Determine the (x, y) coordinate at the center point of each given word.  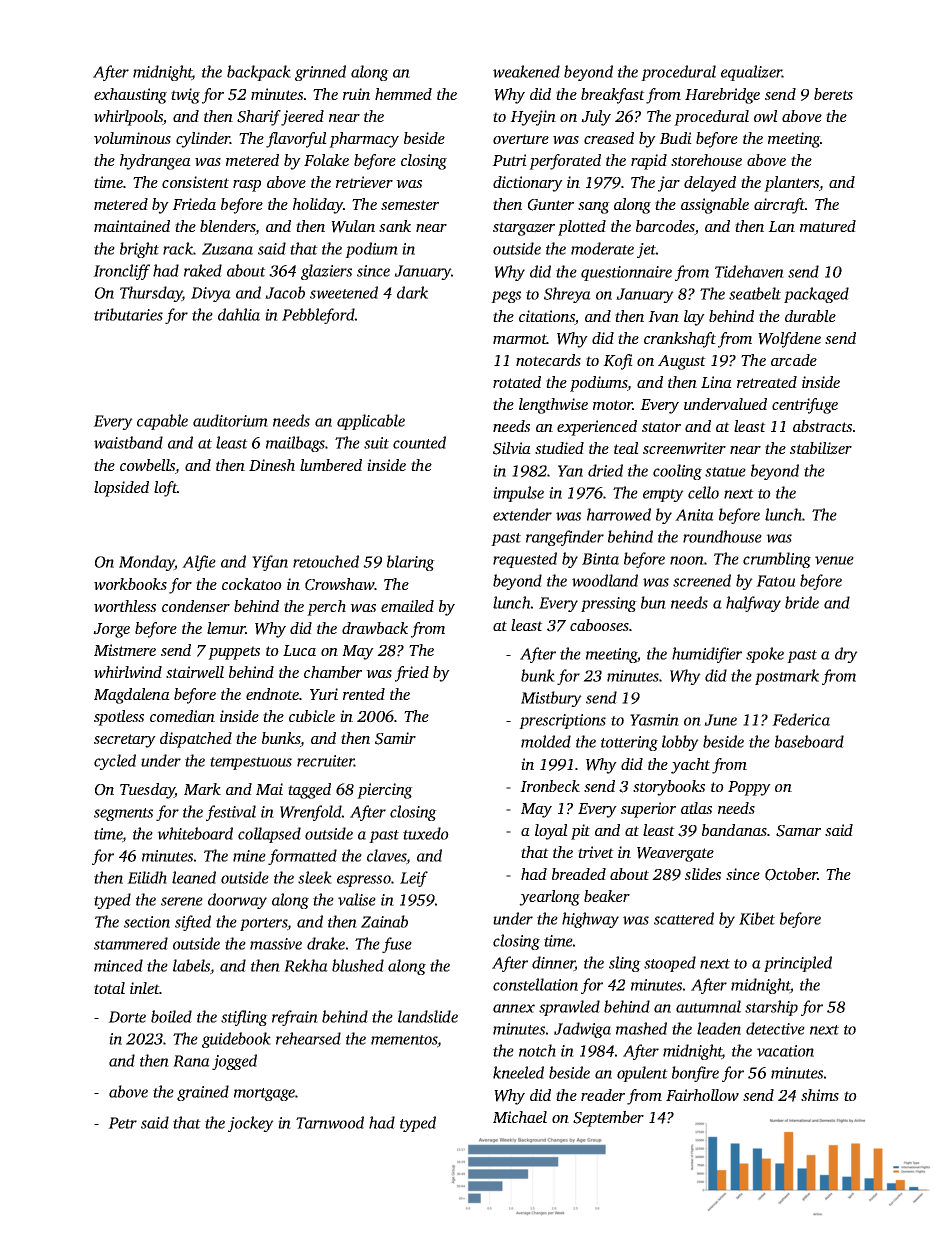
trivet (596, 852)
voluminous (132, 138)
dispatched (196, 740)
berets (833, 94)
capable (162, 422)
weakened (526, 71)
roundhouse (722, 536)
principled (798, 964)
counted (419, 442)
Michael (520, 1117)
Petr (122, 1123)
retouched (326, 561)
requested (525, 560)
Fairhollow (702, 1095)
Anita (694, 515)
